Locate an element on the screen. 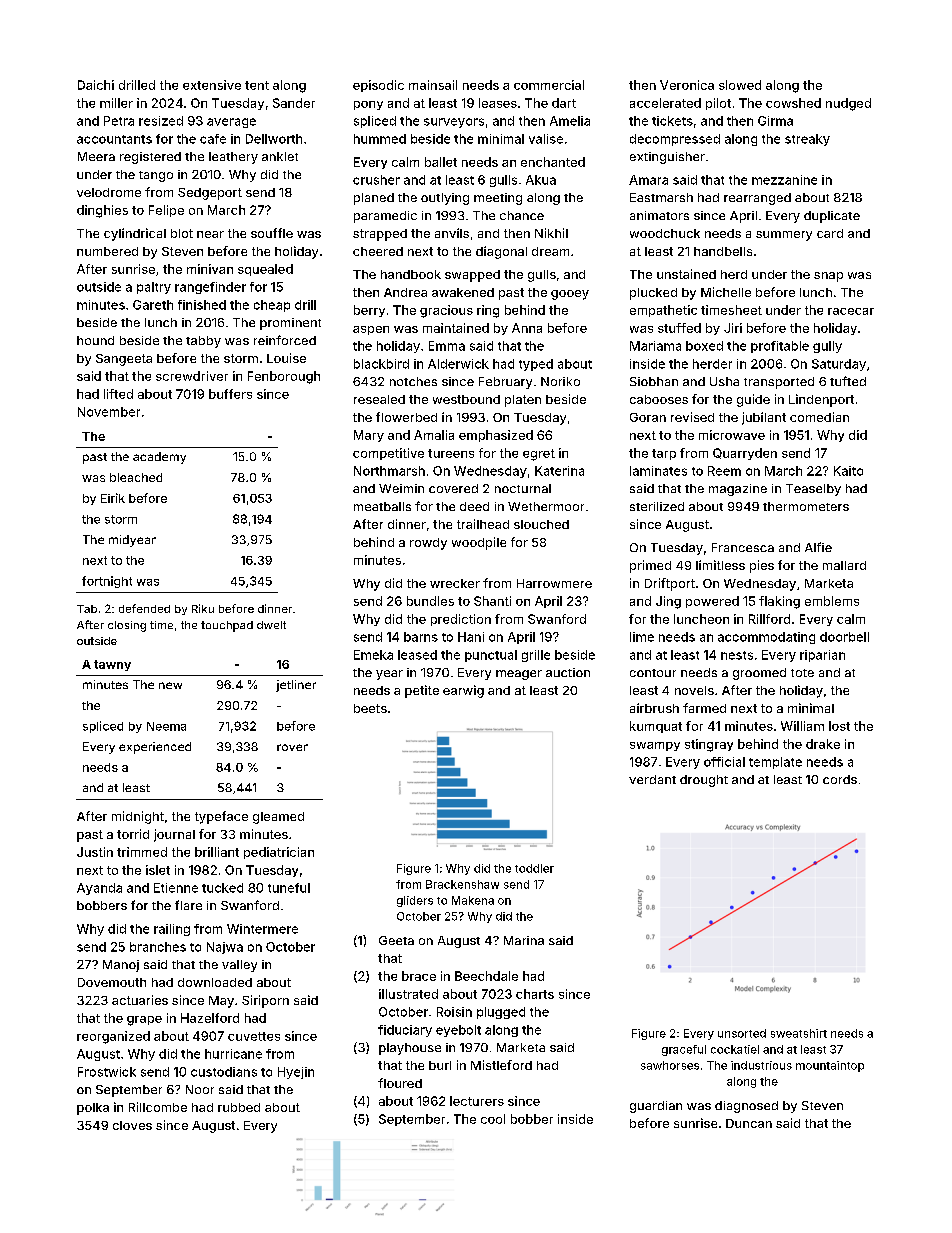 The width and height of the screenshot is (952, 1233). Eirik is located at coordinates (113, 498).
